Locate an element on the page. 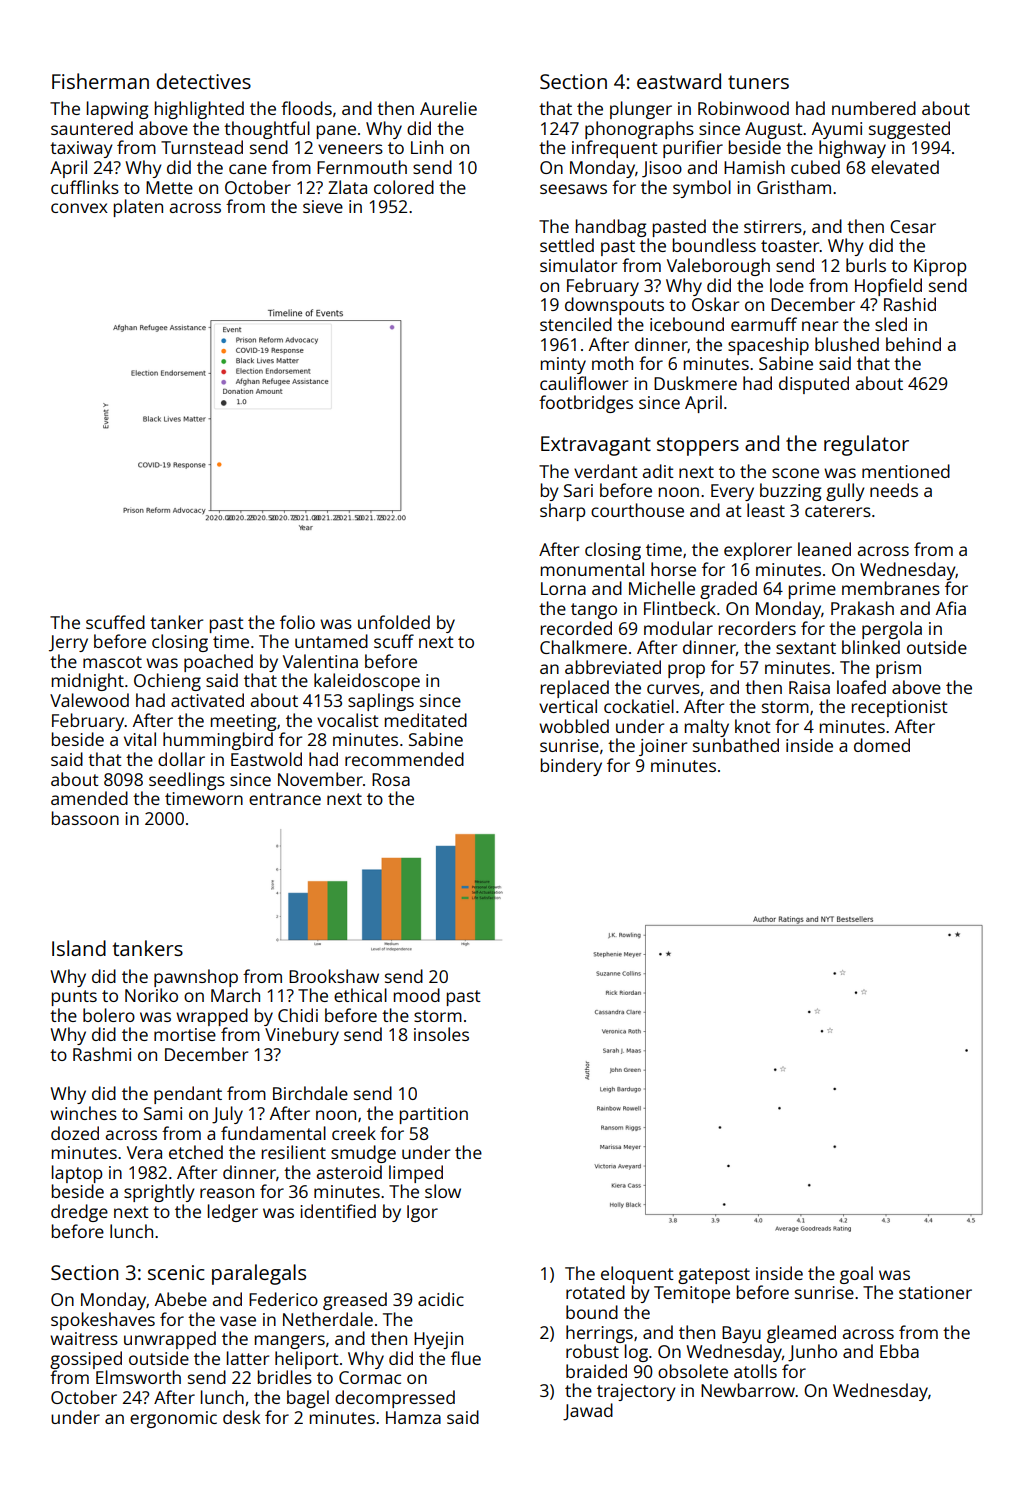 Image resolution: width=1025 pixels, height=1485 pixels. ethical is located at coordinates (360, 995).
